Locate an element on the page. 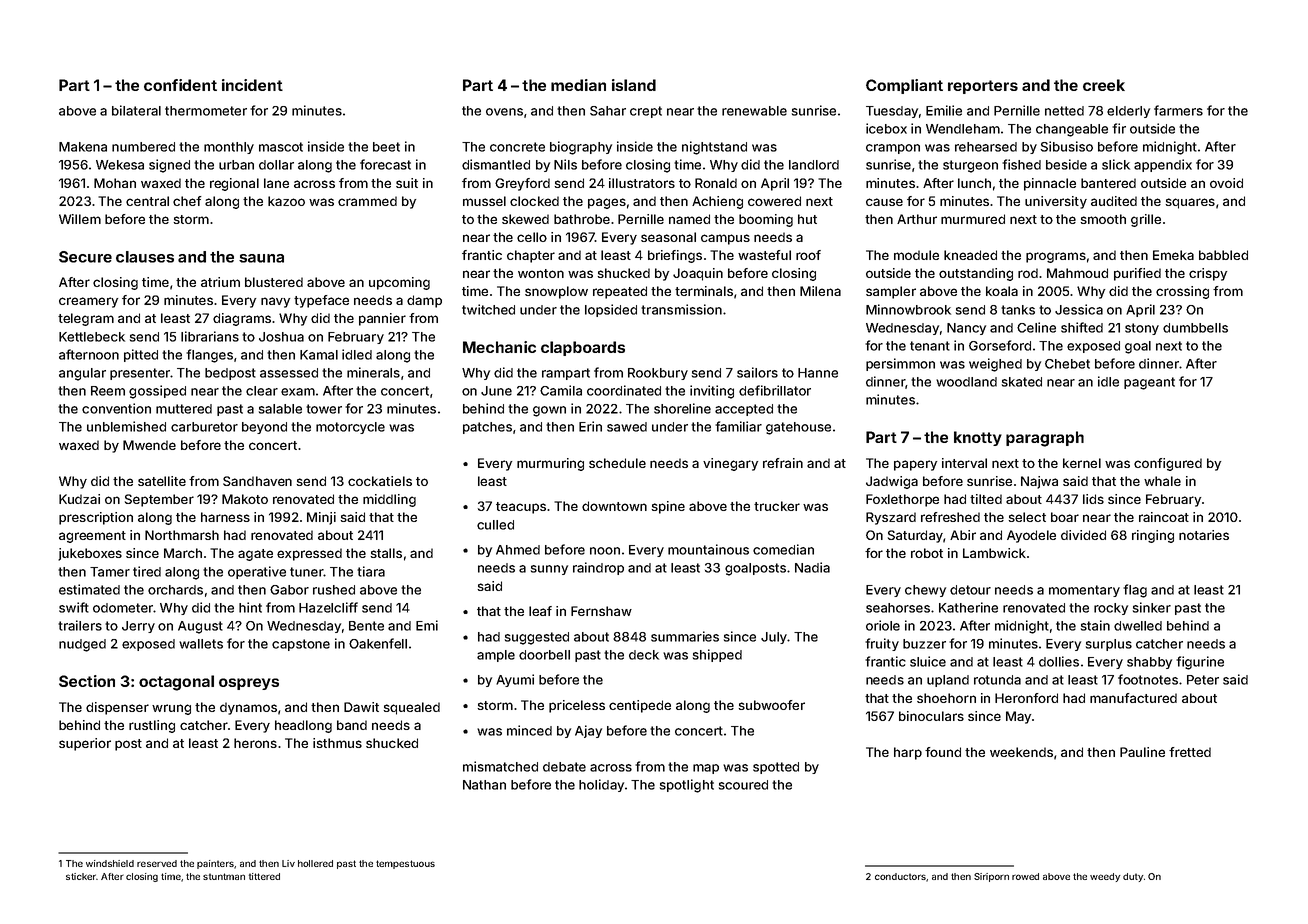 This image has height=924, width=1308. tittered is located at coordinates (264, 876).
